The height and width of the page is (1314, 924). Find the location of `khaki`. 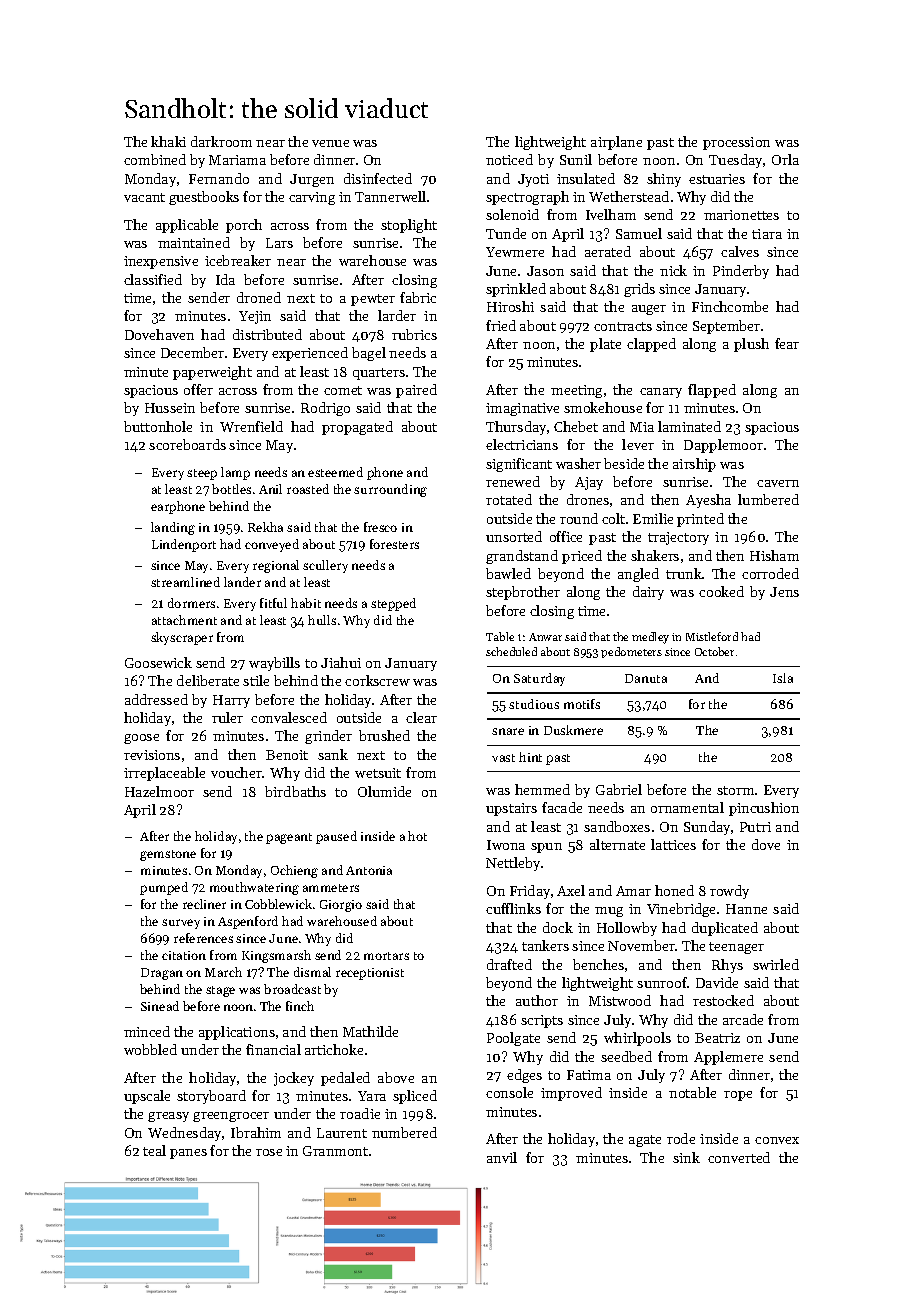

khaki is located at coordinates (168, 141).
